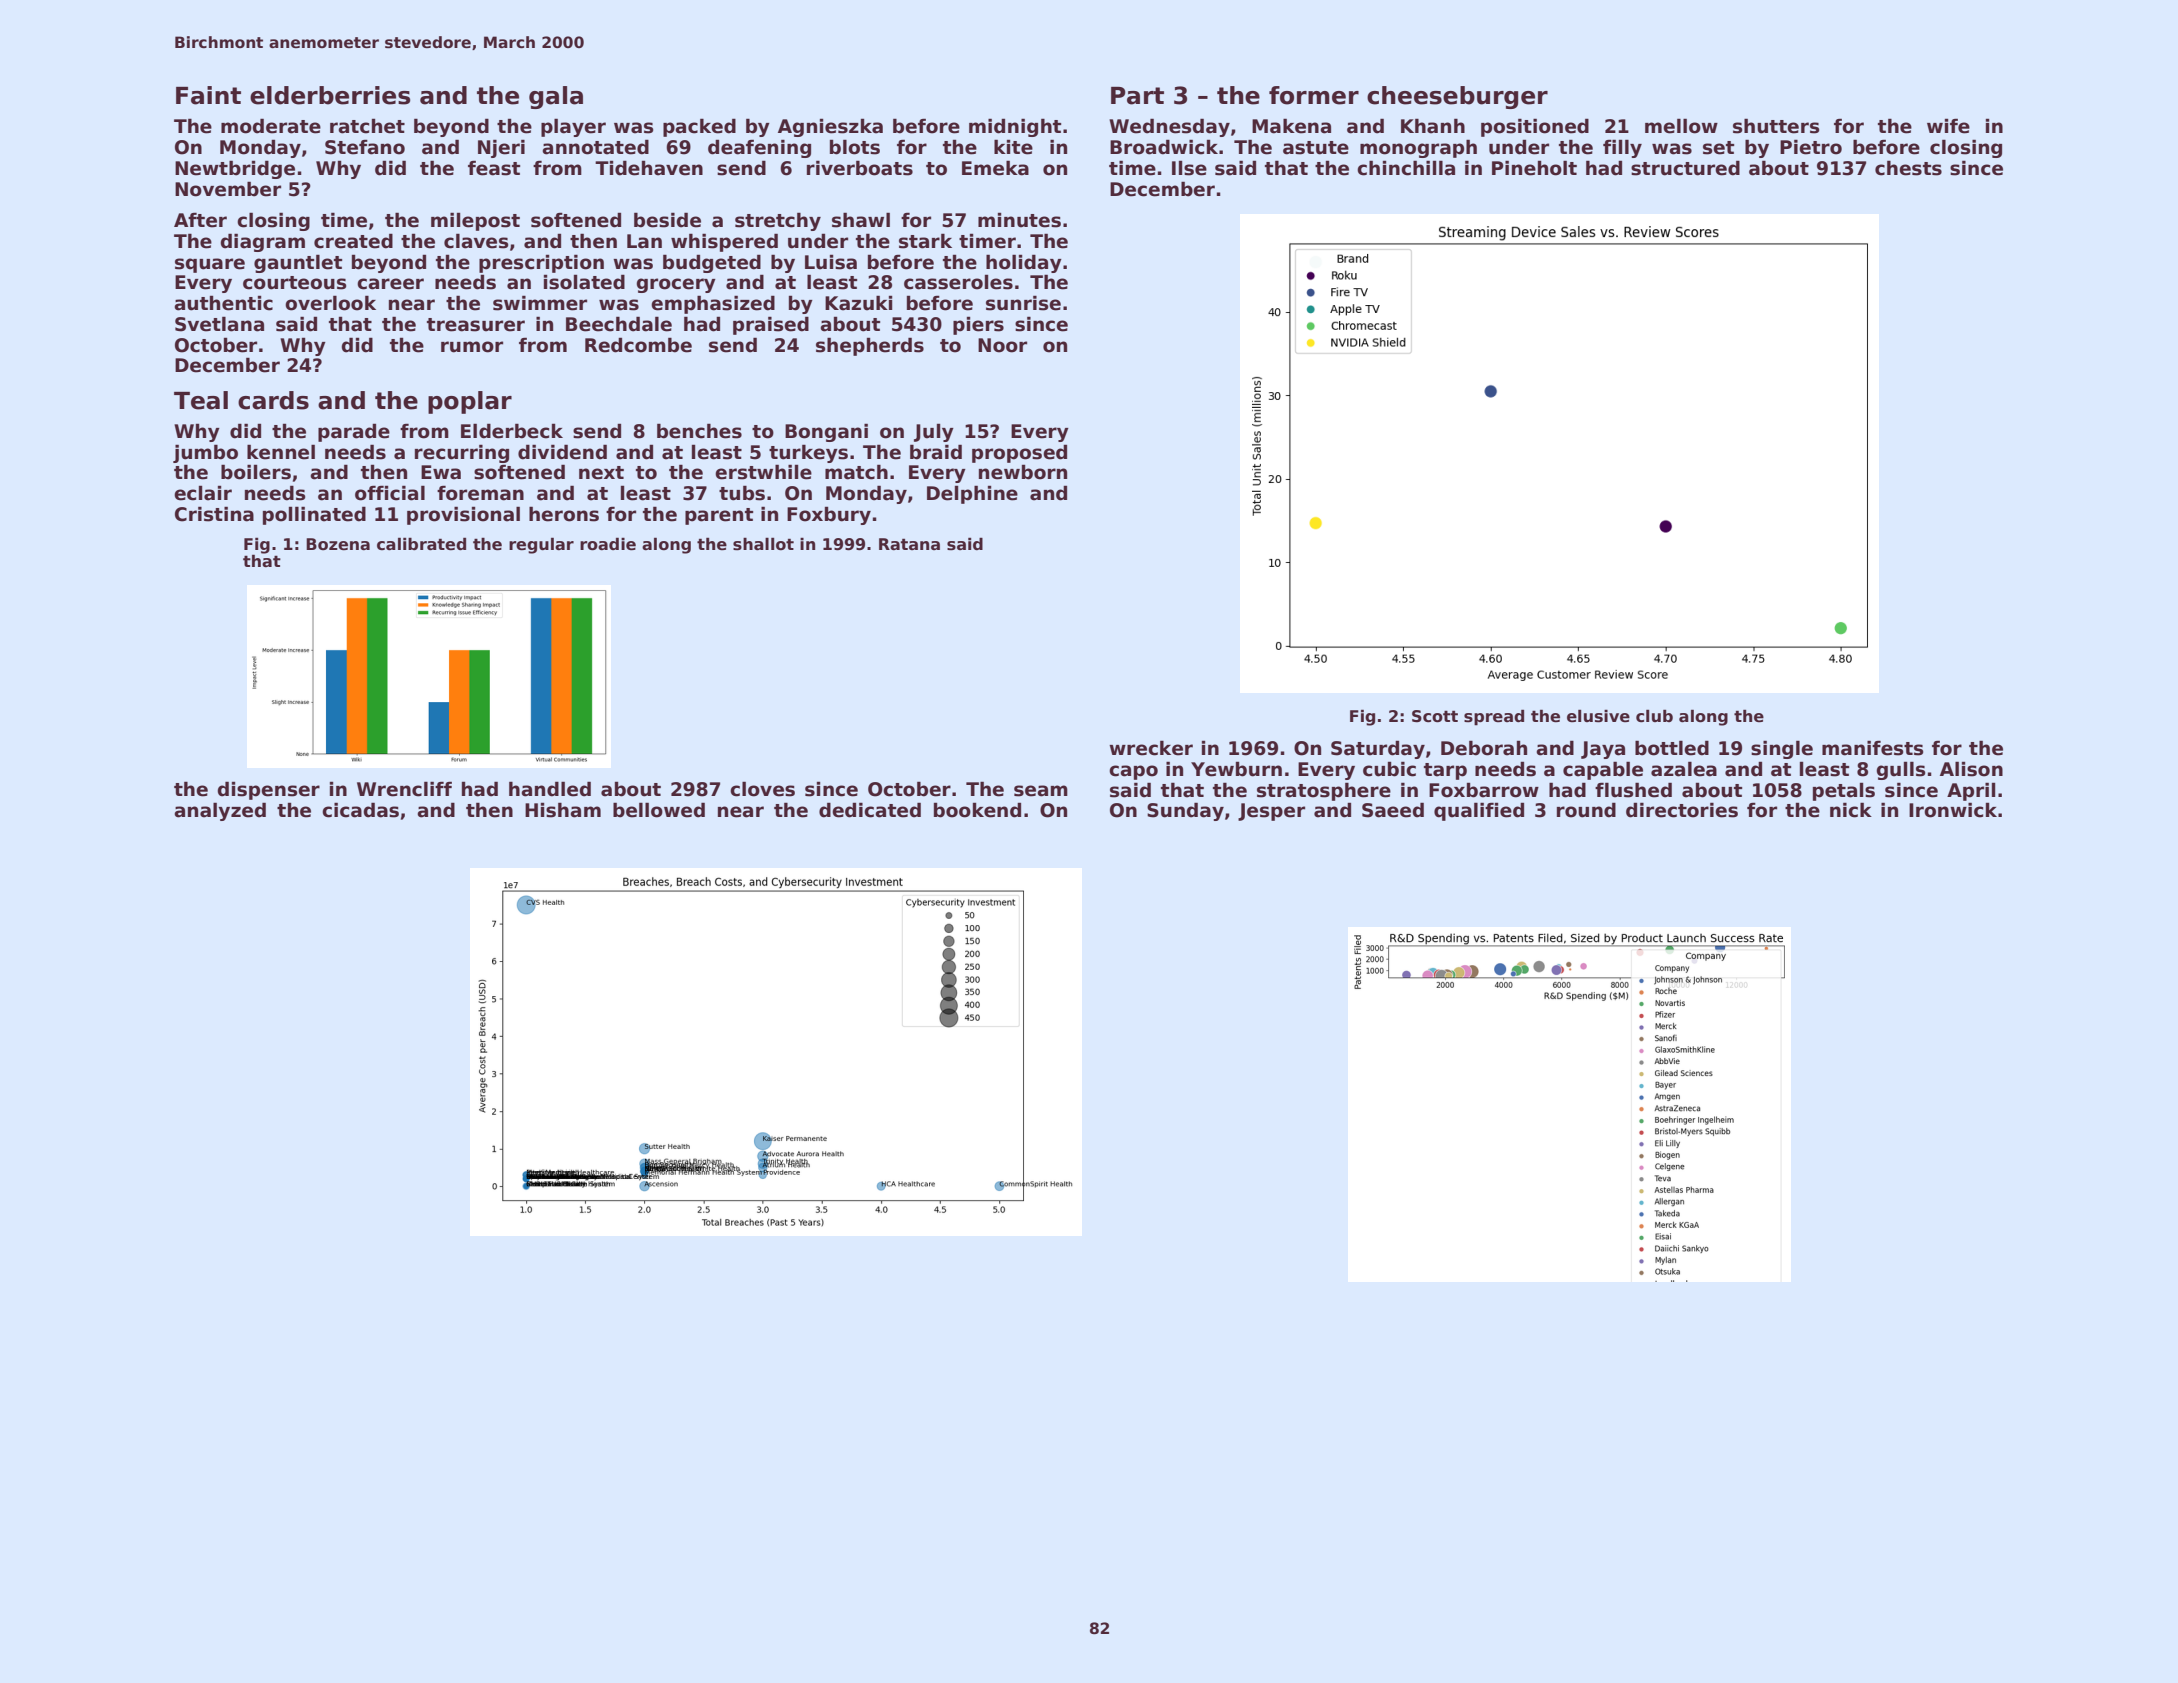 The image size is (2178, 1683). I want to click on Delphine, so click(972, 494).
